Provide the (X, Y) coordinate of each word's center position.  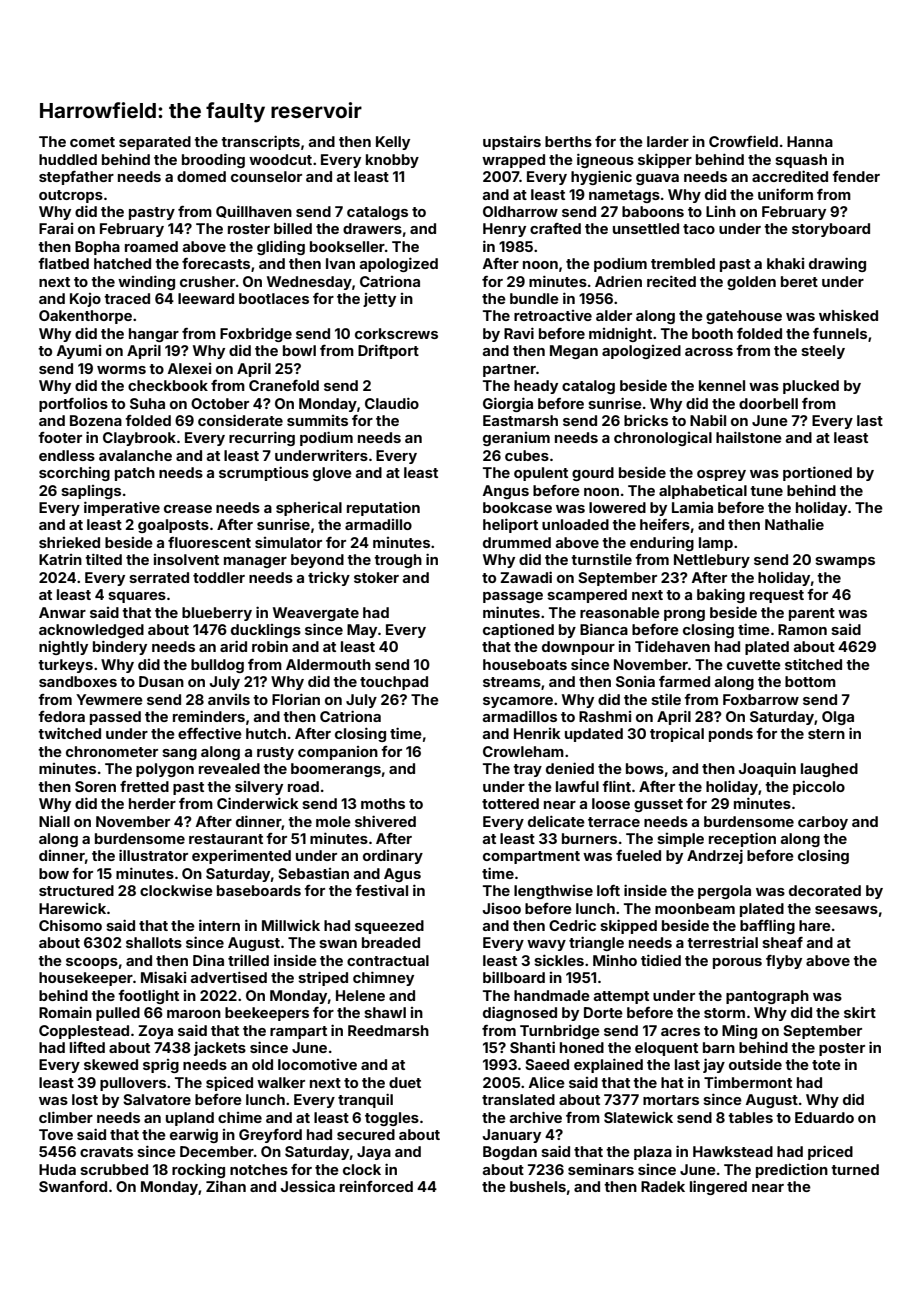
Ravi (519, 333)
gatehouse (744, 317)
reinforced (376, 1186)
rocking (198, 1170)
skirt (860, 1012)
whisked (848, 315)
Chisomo (70, 925)
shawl (385, 1012)
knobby (392, 161)
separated (155, 143)
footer (60, 437)
